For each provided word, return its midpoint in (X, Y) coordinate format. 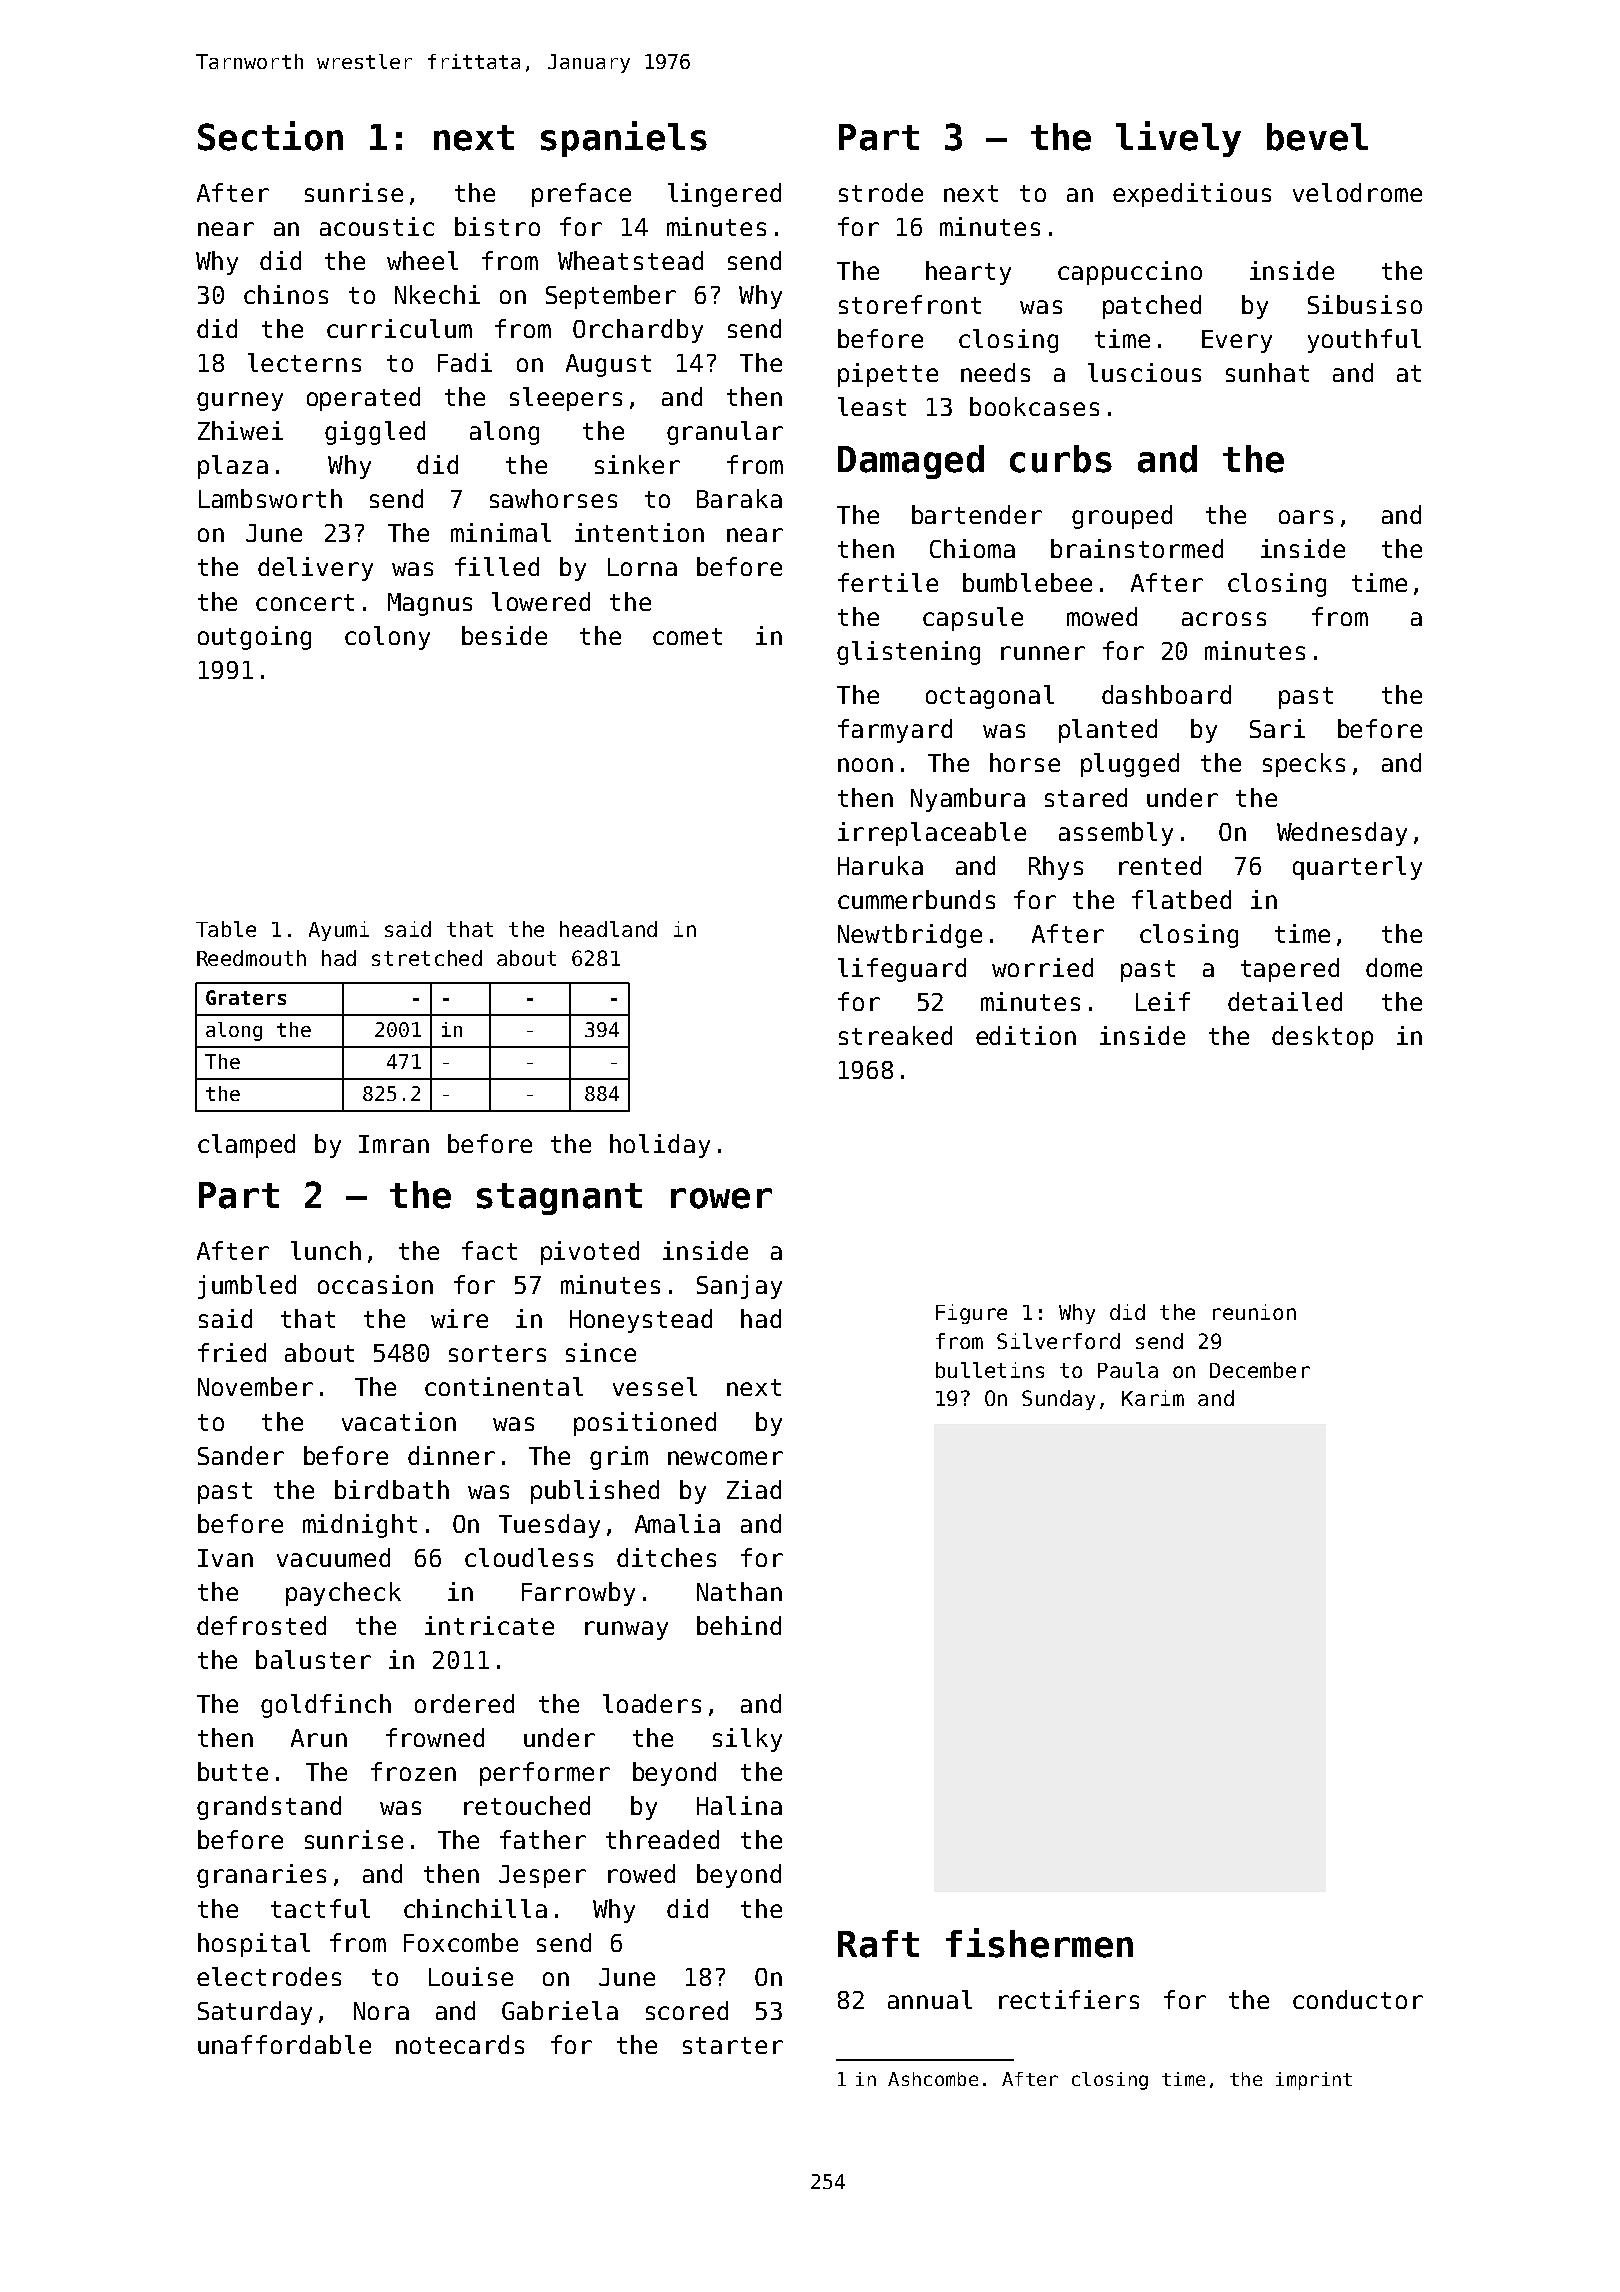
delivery (315, 569)
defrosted (261, 1625)
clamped (246, 1146)
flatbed (1181, 899)
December (1260, 1370)
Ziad (754, 1489)
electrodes (269, 1976)
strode (881, 192)
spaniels (624, 139)
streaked (895, 1035)
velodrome (1357, 192)
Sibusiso (1365, 304)
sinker (637, 464)
